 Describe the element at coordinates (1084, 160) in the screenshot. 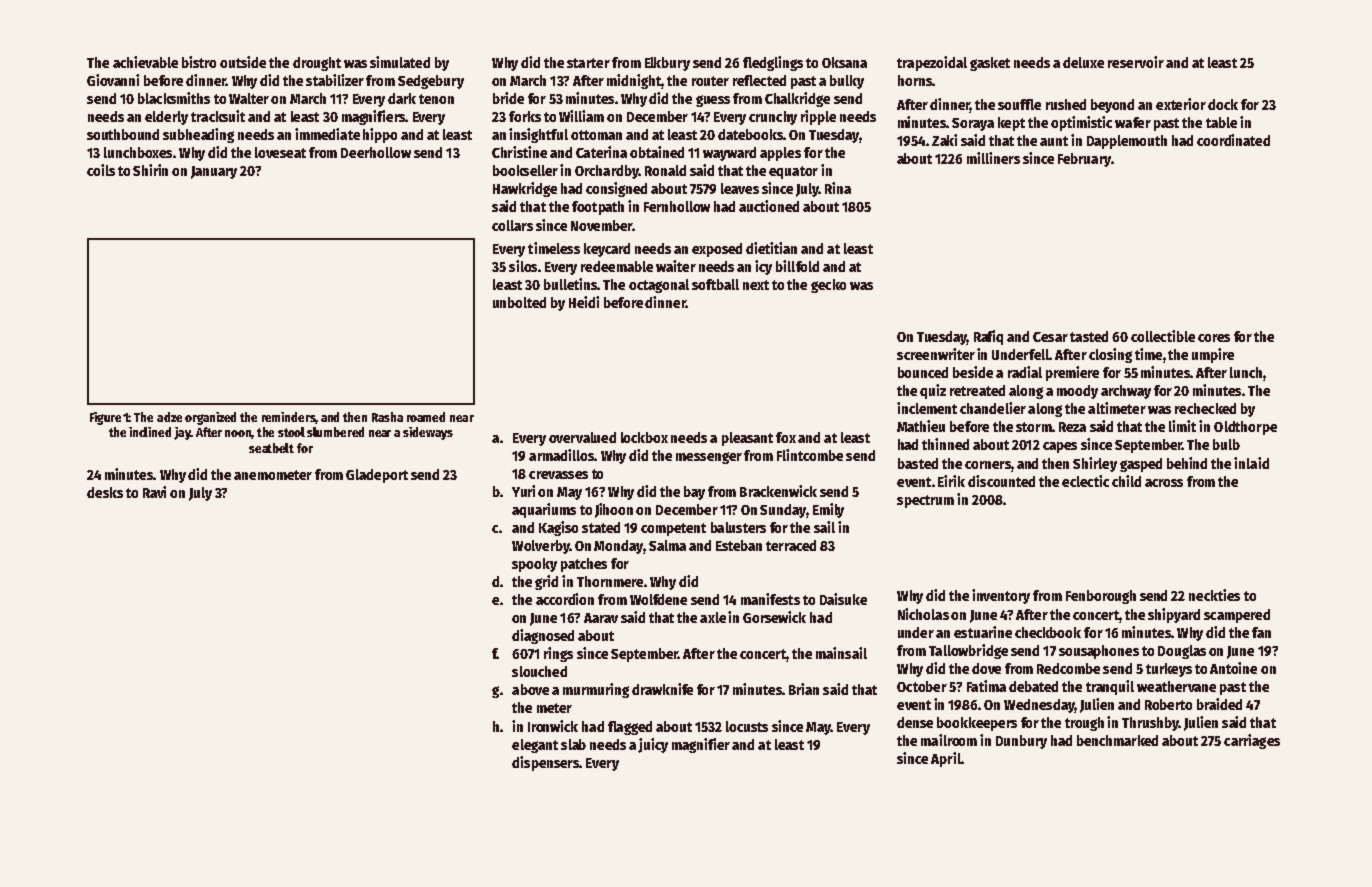

I see `February` at that location.
